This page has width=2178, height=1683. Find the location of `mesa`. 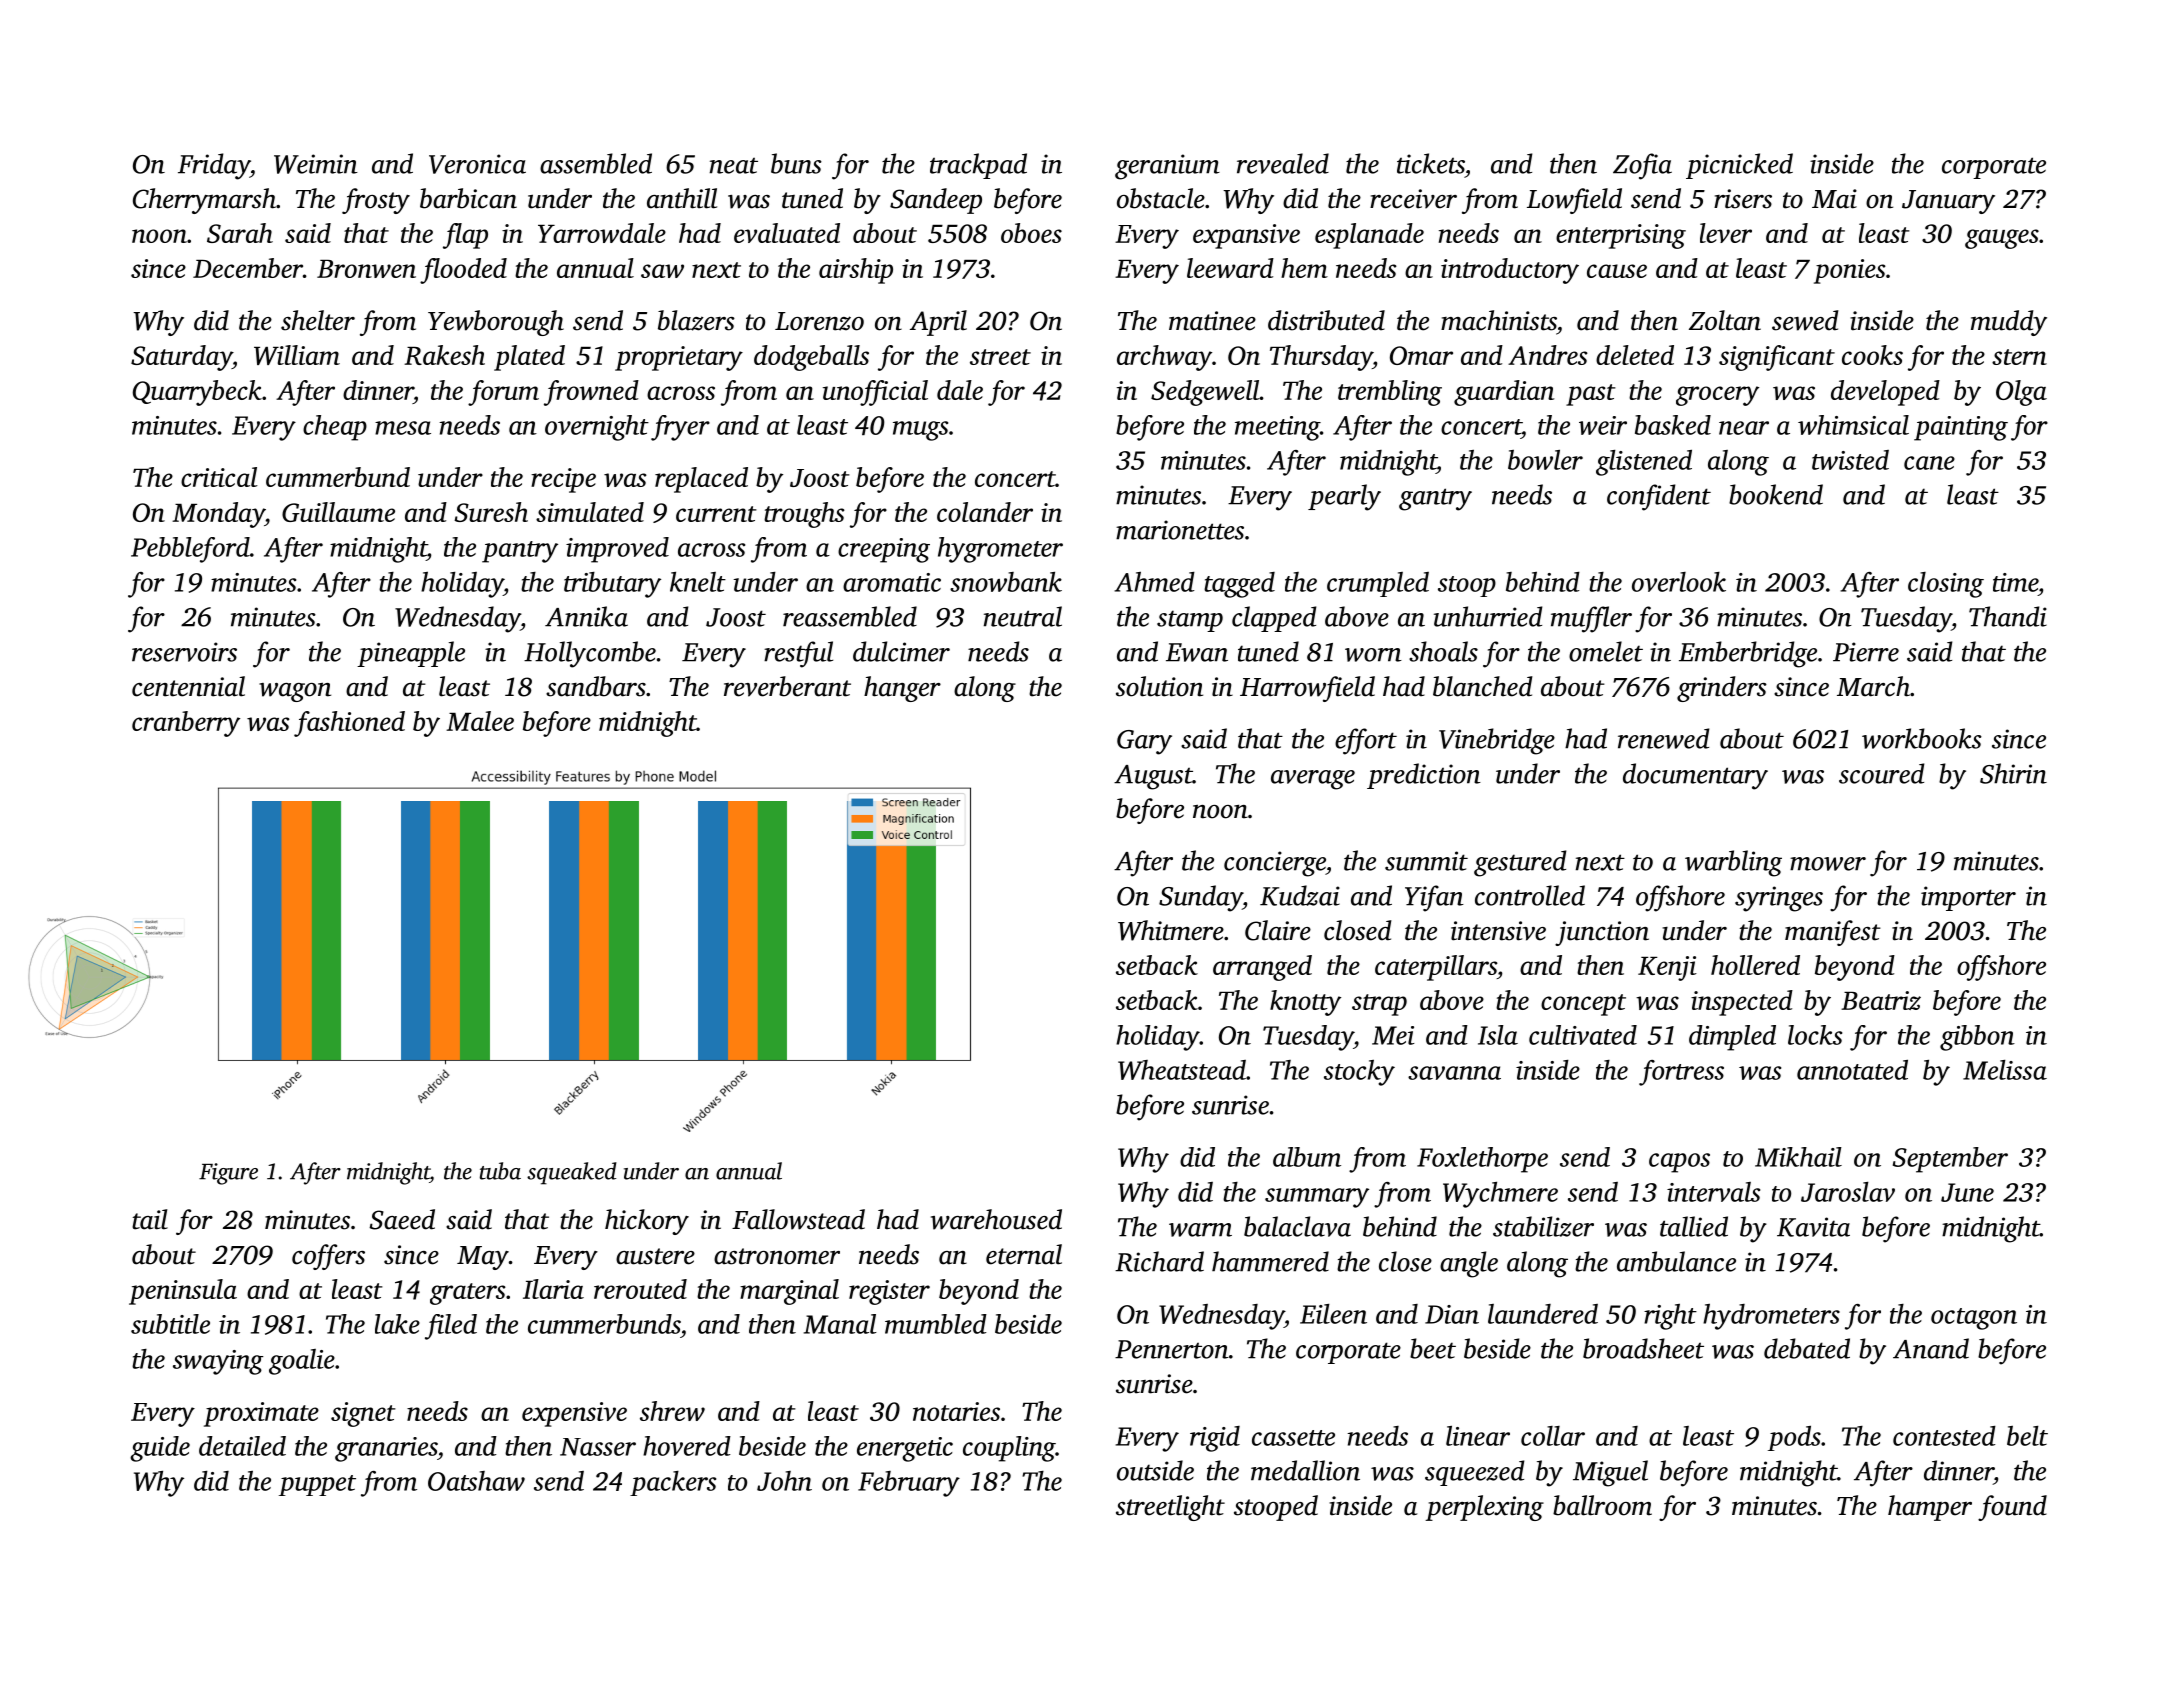

mesa is located at coordinates (403, 428).
